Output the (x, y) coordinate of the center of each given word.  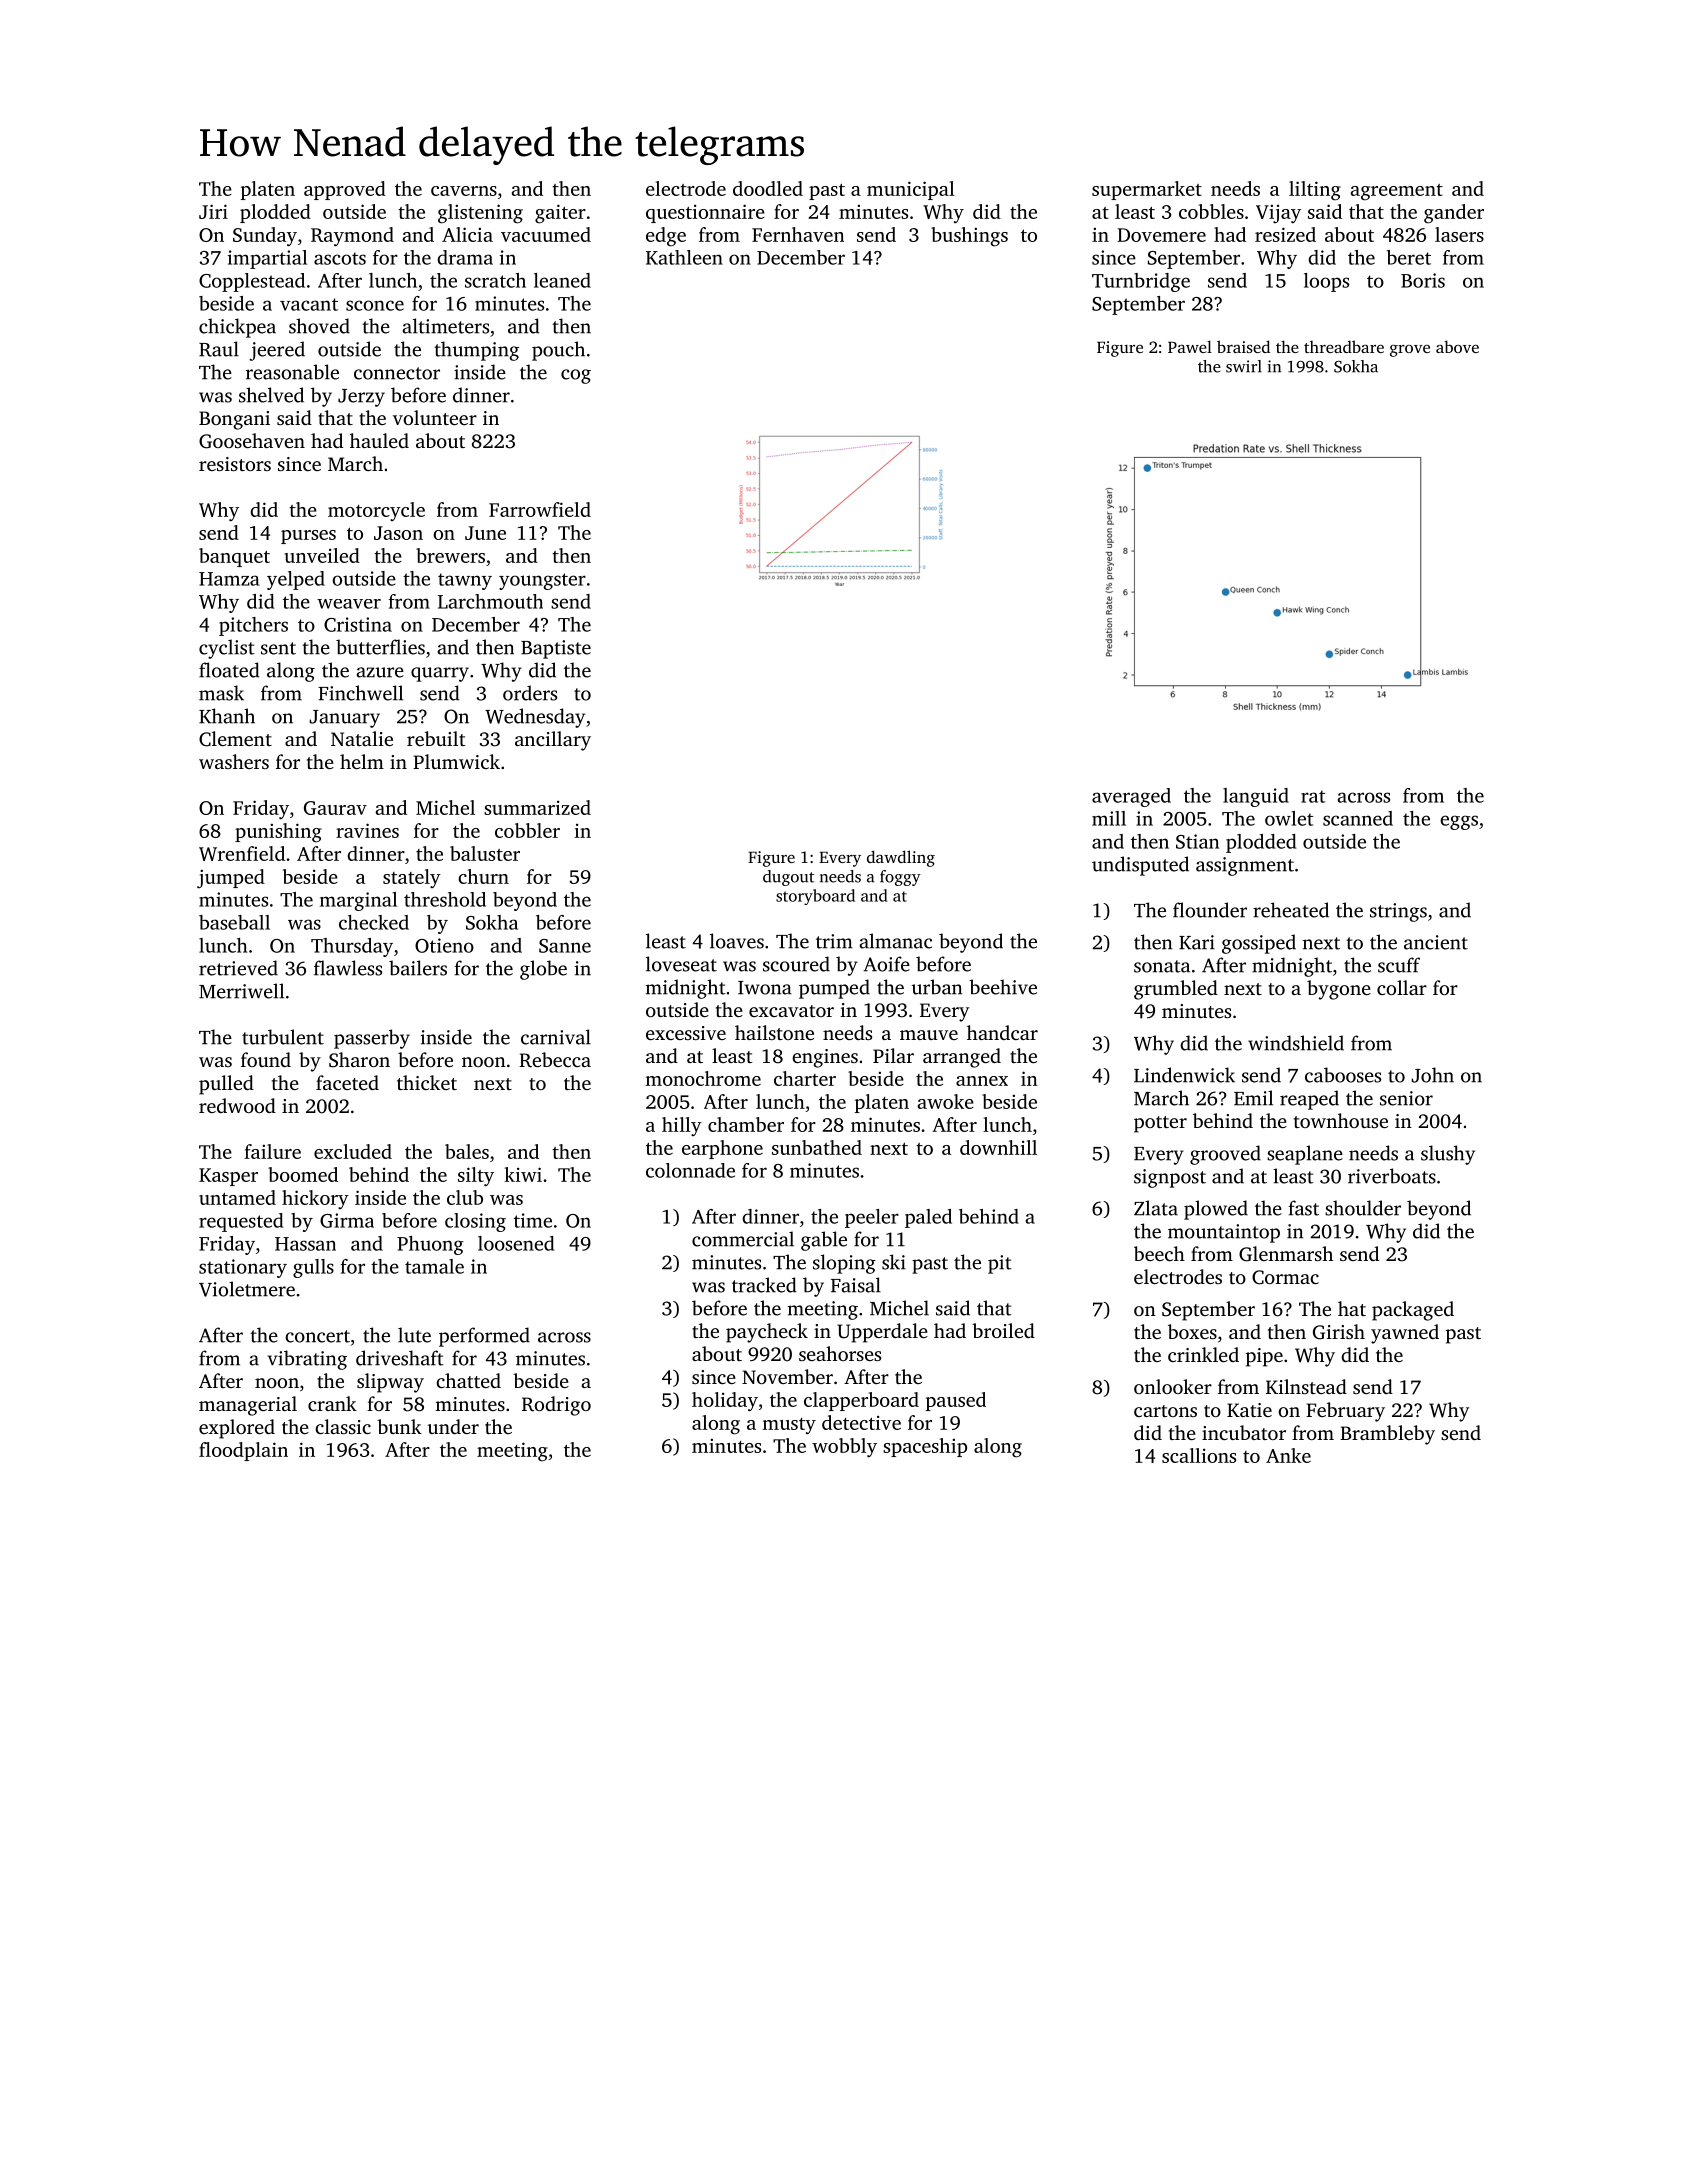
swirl (1244, 366)
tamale (434, 1266)
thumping (476, 351)
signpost (1170, 1178)
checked (374, 922)
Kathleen (684, 257)
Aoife (886, 964)
